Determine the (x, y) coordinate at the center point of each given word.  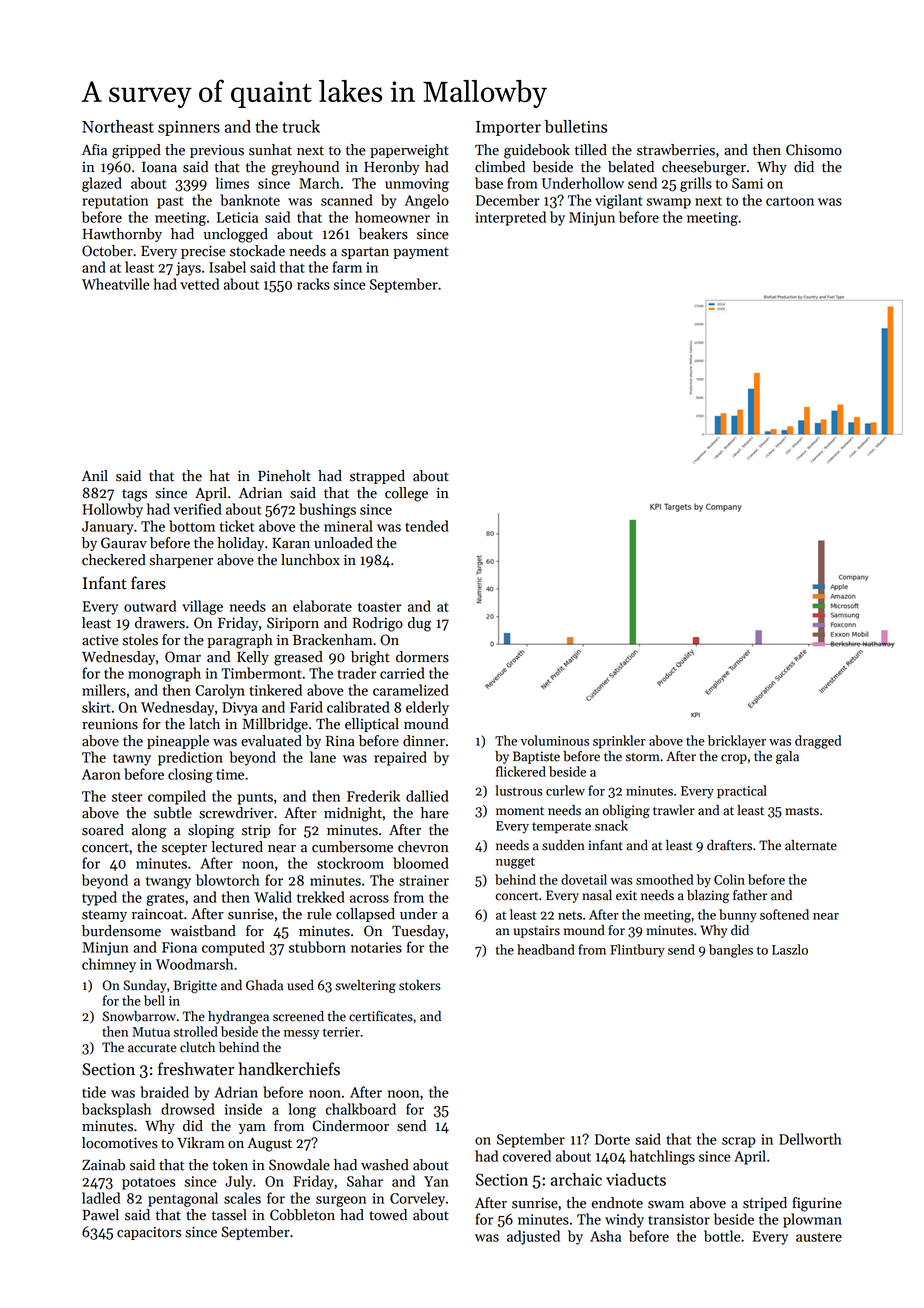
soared (103, 830)
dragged (818, 742)
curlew (565, 790)
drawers (160, 623)
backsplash (116, 1110)
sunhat (270, 150)
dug (419, 624)
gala (787, 757)
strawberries (676, 150)
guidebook (537, 151)
